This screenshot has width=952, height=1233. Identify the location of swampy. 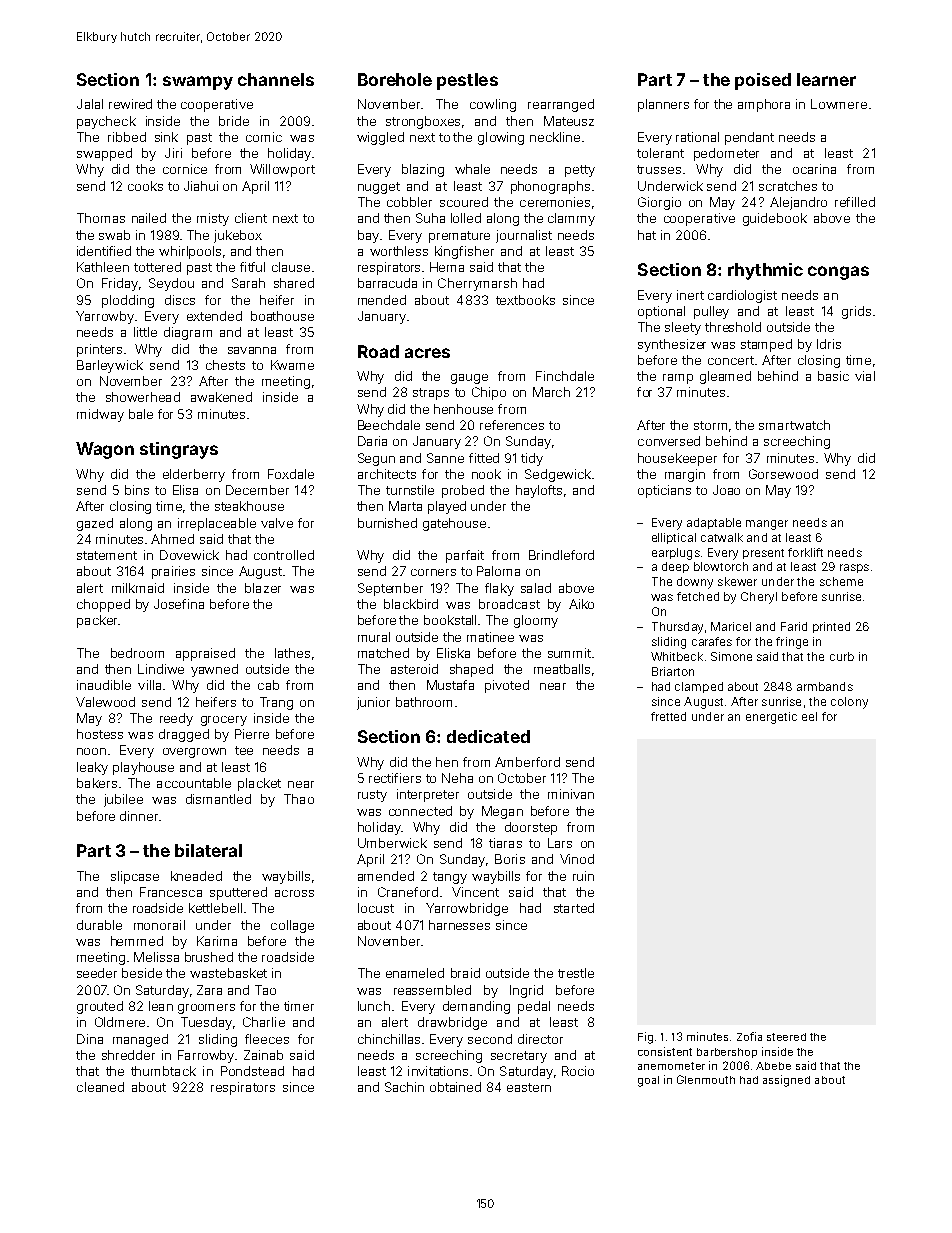
(198, 83).
